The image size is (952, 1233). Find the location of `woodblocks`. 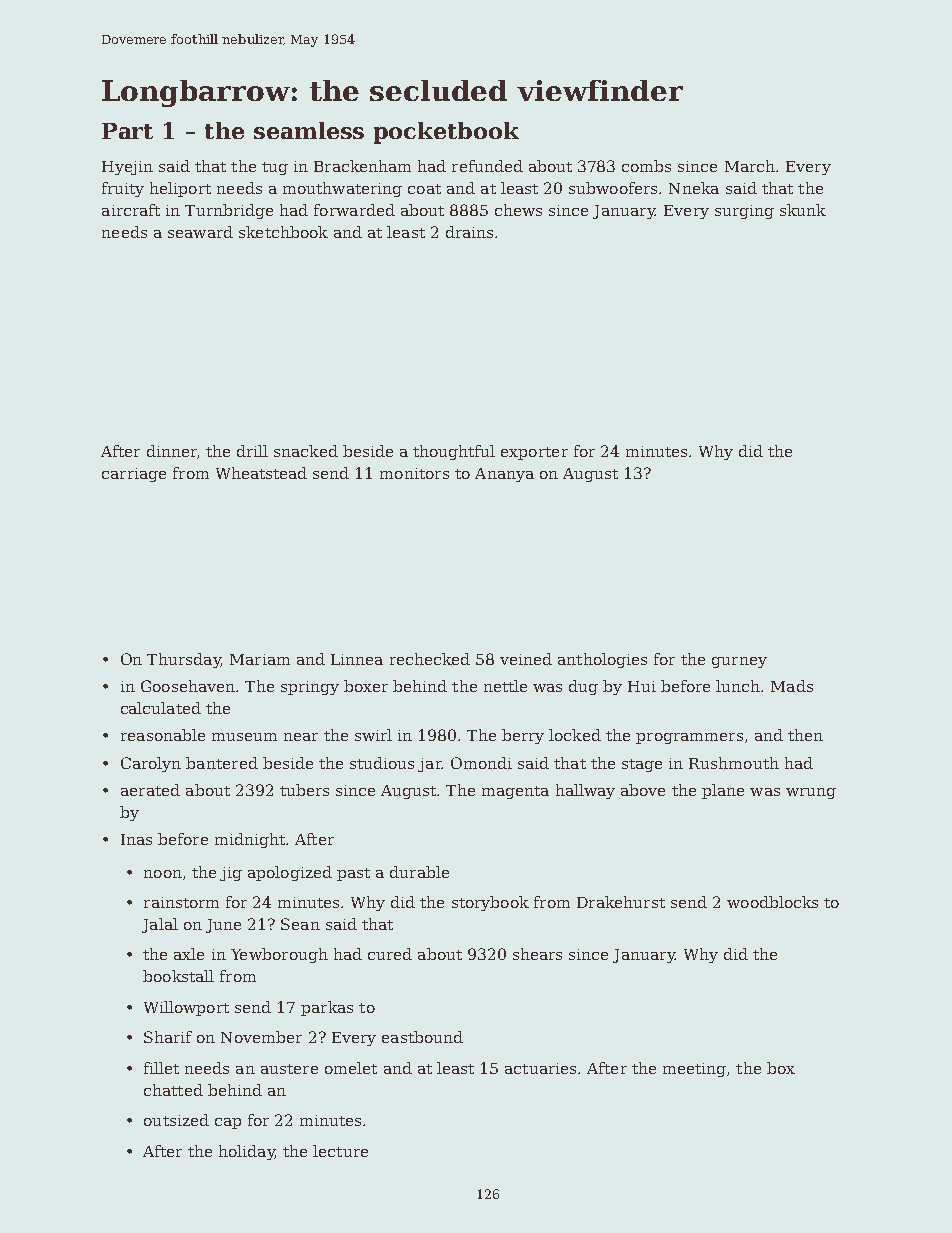

woodblocks is located at coordinates (772, 902).
